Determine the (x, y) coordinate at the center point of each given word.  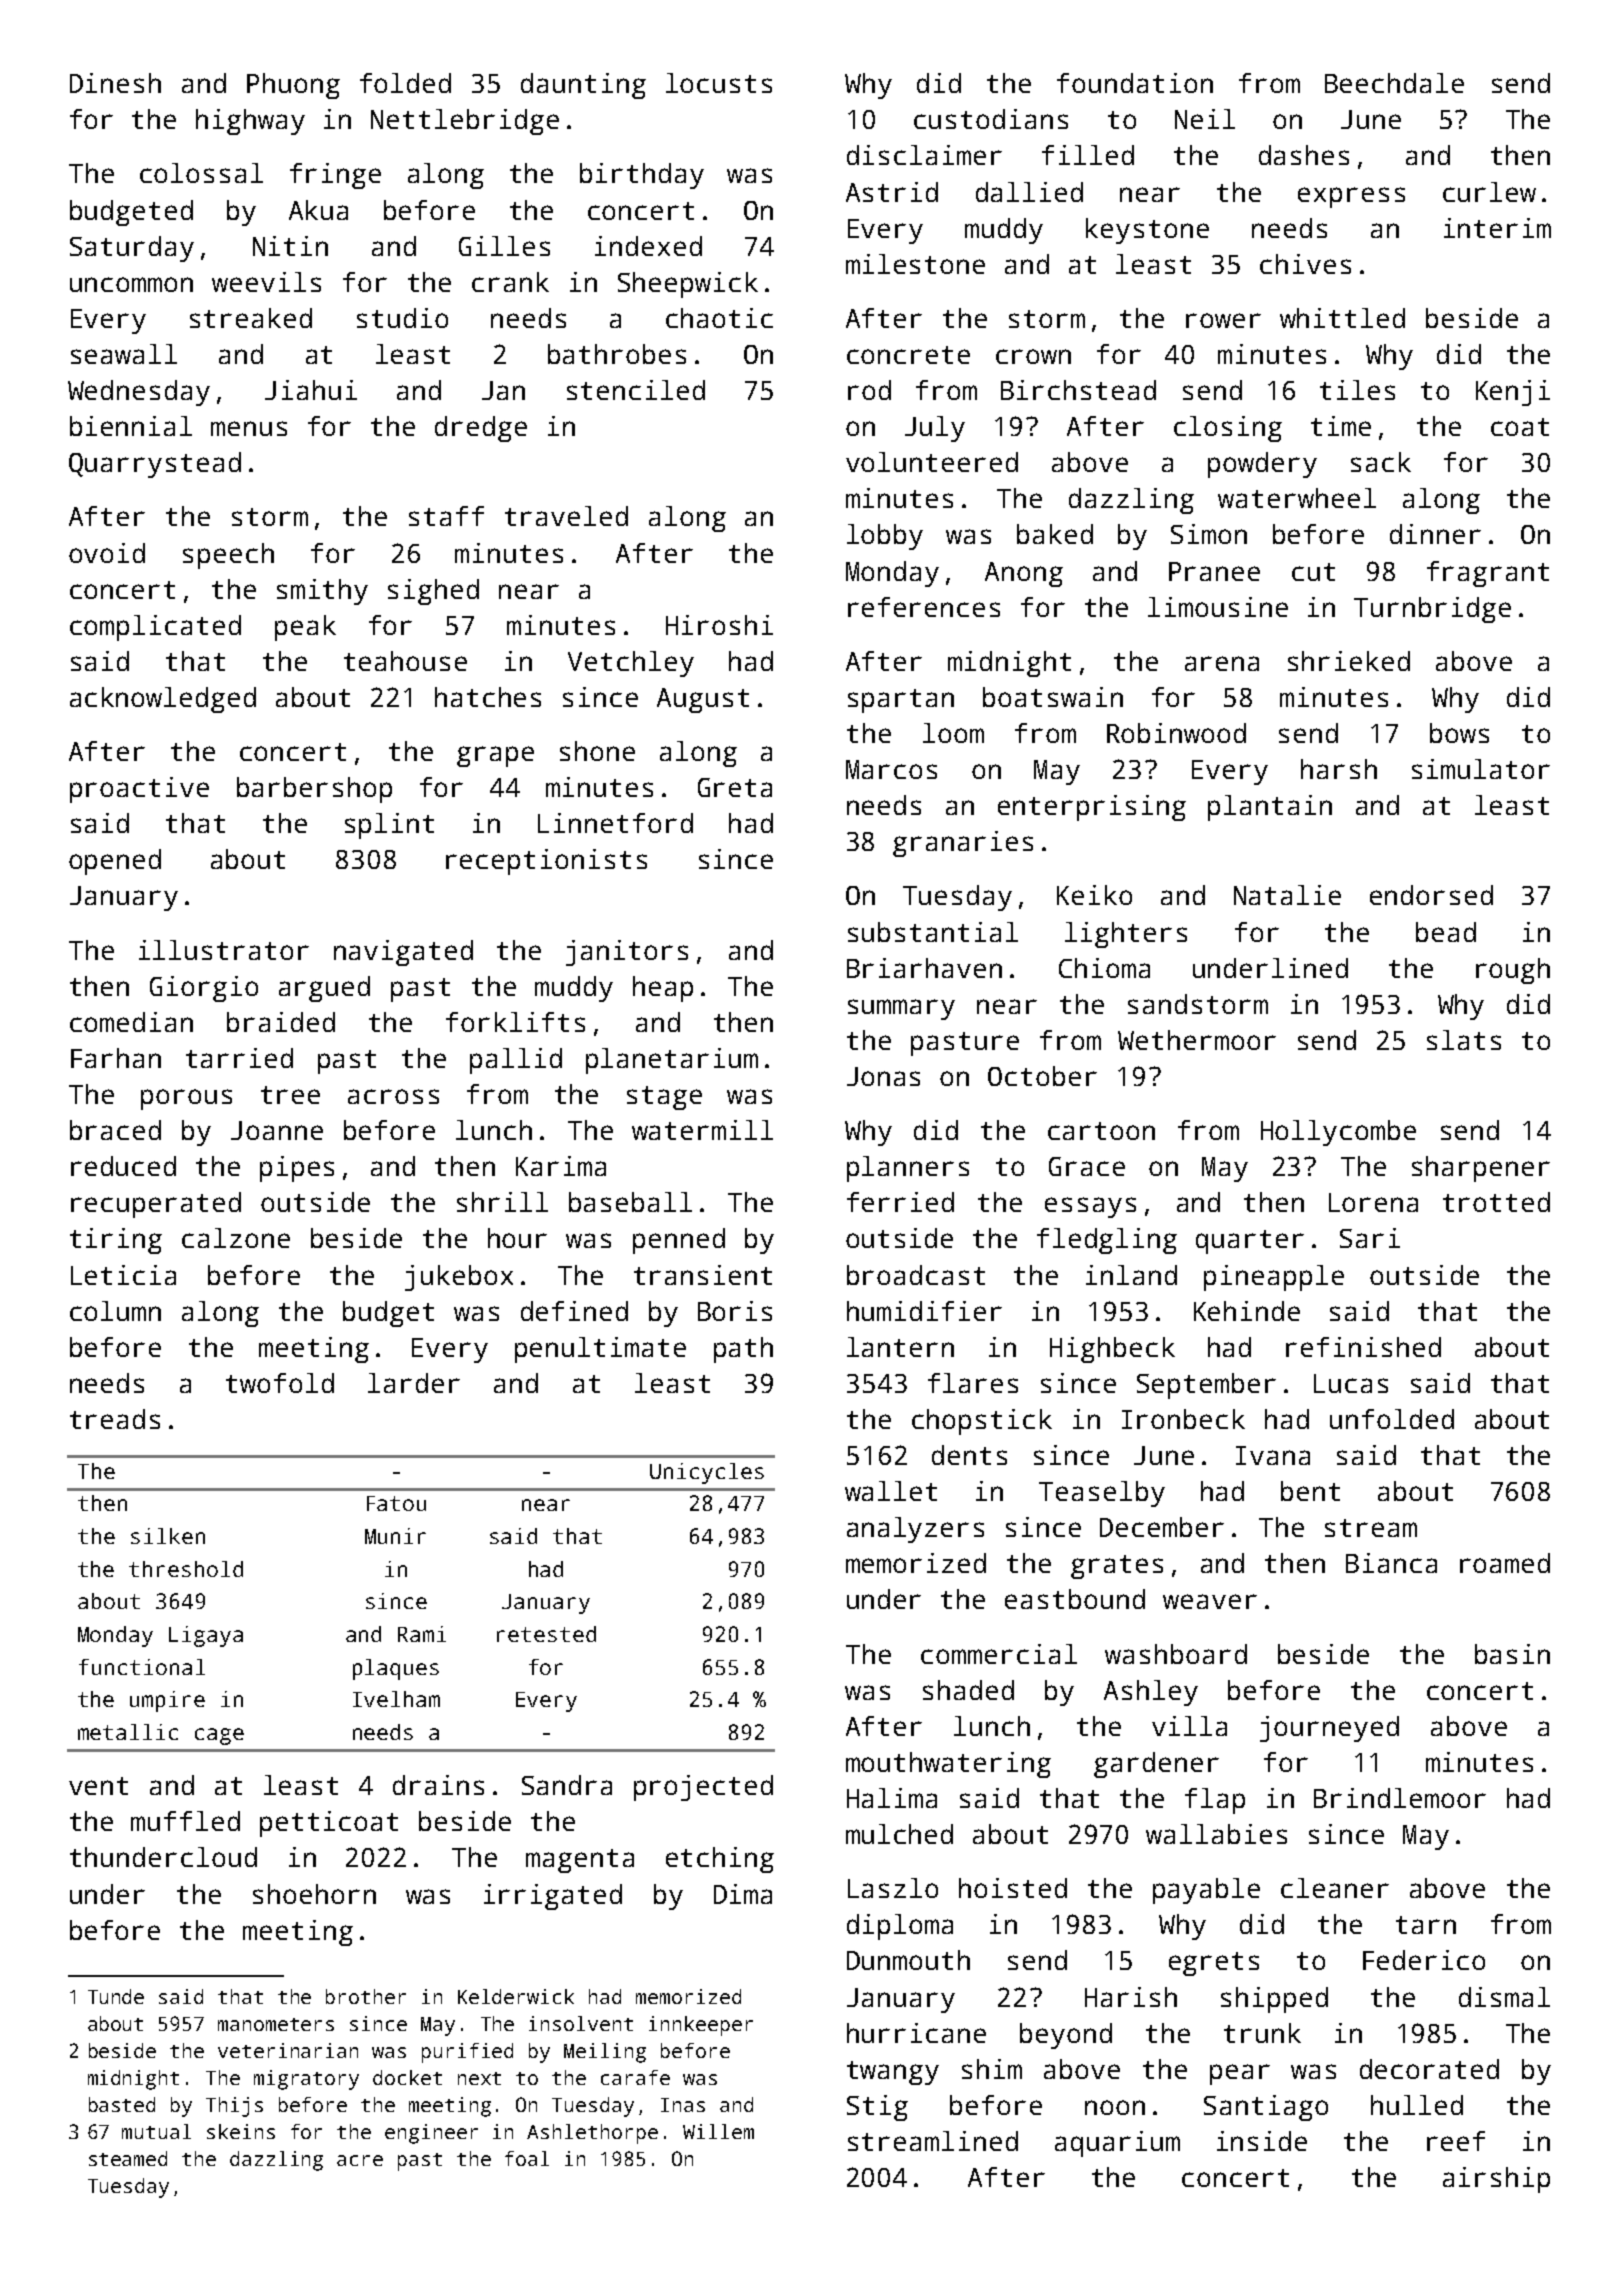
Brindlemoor (1400, 1798)
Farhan (116, 1058)
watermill (702, 1130)
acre (360, 2160)
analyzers (915, 1530)
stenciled (636, 390)
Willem (718, 2131)
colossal (201, 173)
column (115, 1311)
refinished (1363, 1347)
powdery (1262, 465)
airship (1496, 2180)
